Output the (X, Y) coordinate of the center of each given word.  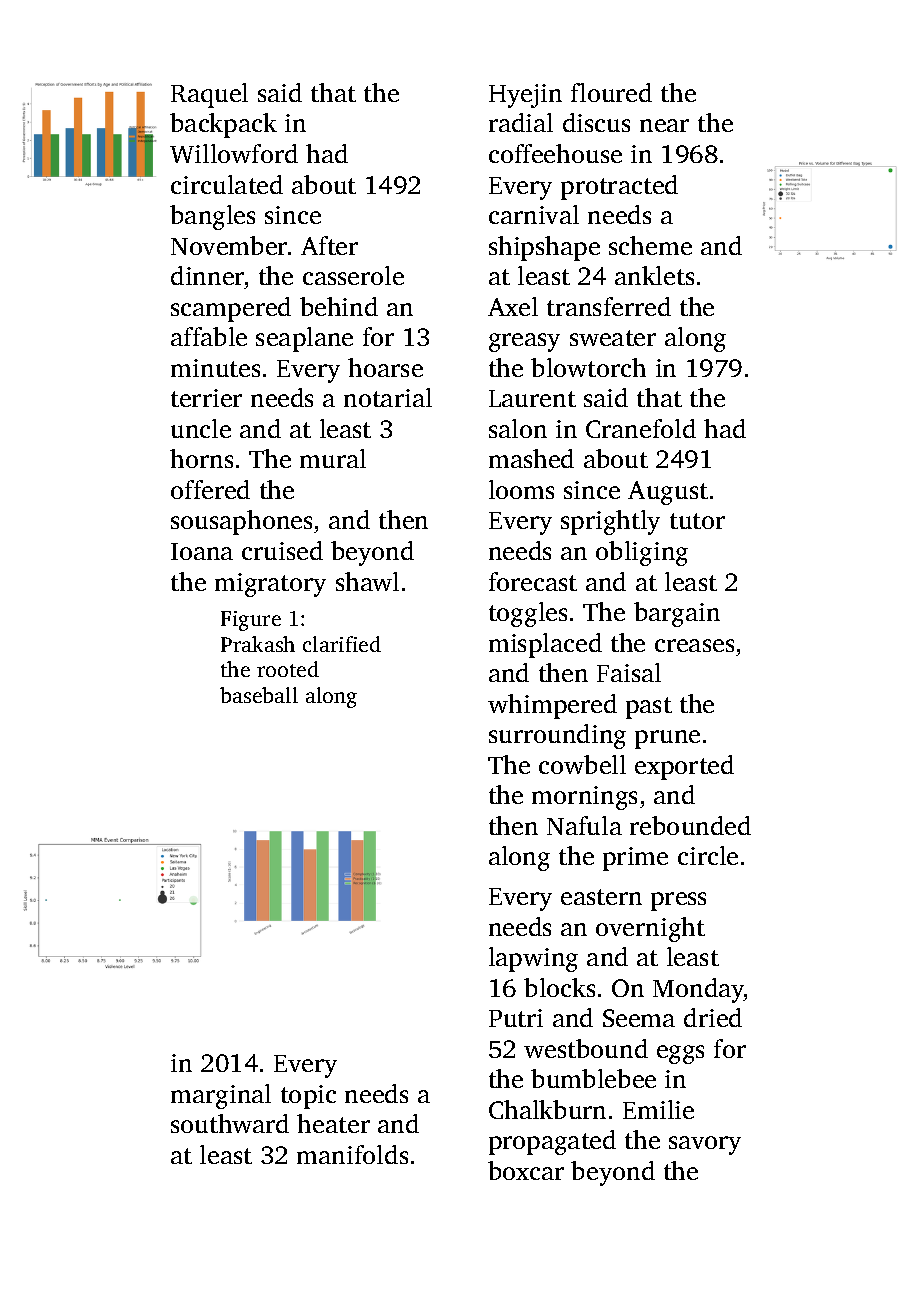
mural (333, 458)
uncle (201, 428)
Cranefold (641, 428)
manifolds (352, 1154)
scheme (650, 245)
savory (705, 1145)
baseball (259, 695)
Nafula (584, 825)
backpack (223, 125)
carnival (534, 214)
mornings (584, 798)
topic (308, 1097)
